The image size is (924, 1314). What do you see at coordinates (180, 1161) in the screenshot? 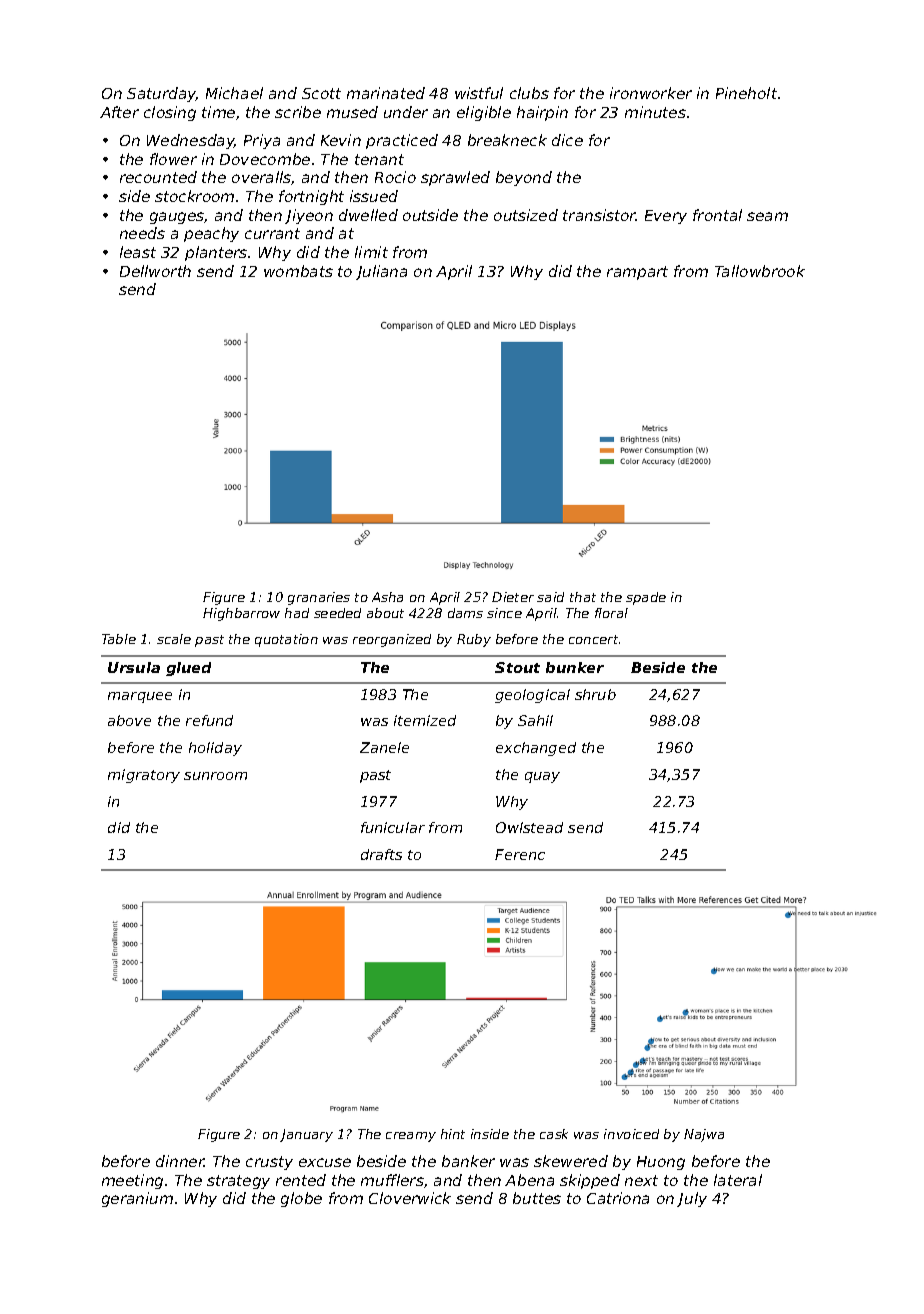
I see `dinner` at bounding box center [180, 1161].
